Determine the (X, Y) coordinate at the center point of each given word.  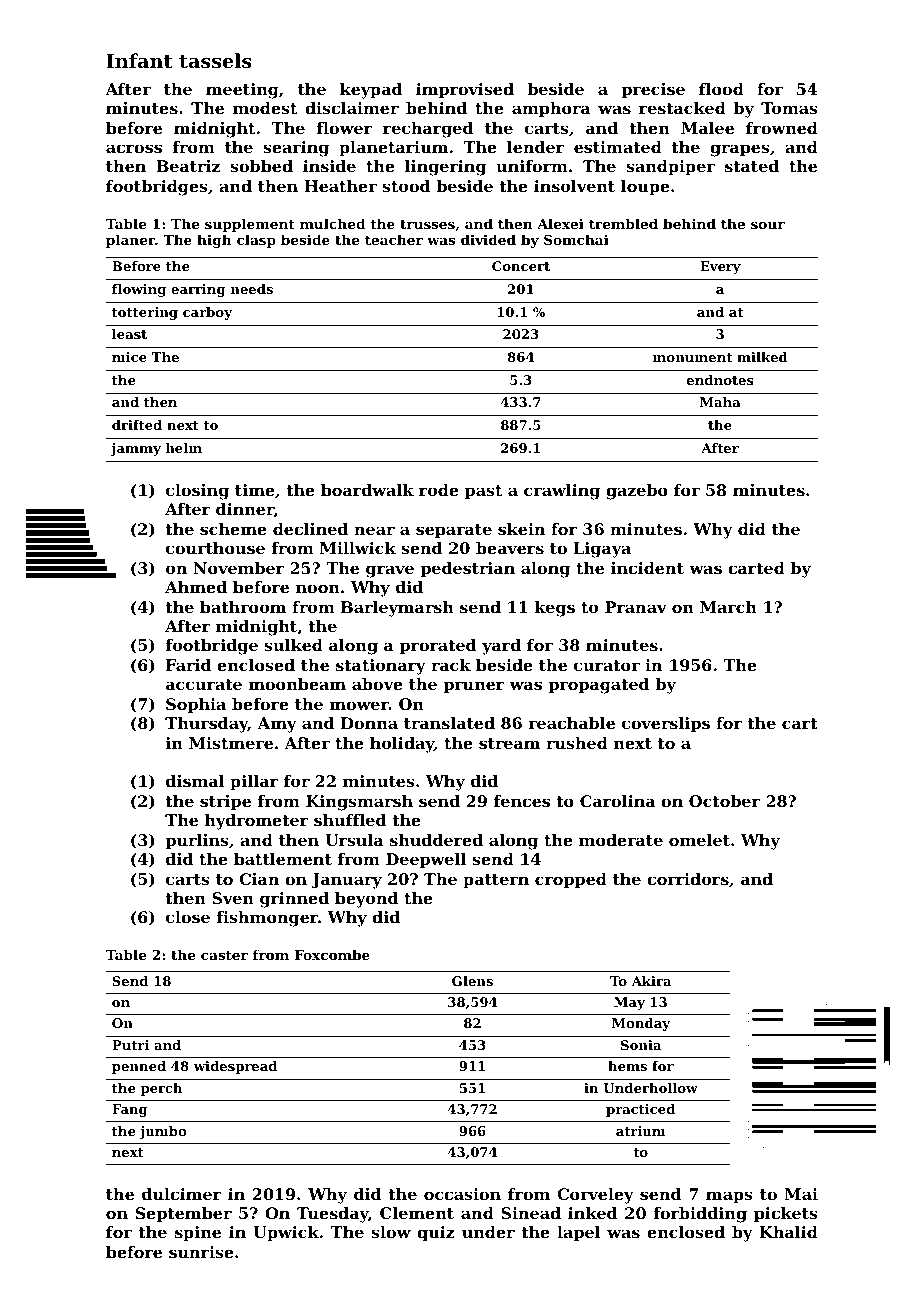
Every (720, 267)
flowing (139, 290)
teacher (394, 239)
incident (647, 568)
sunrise (201, 1252)
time (255, 490)
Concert (521, 266)
